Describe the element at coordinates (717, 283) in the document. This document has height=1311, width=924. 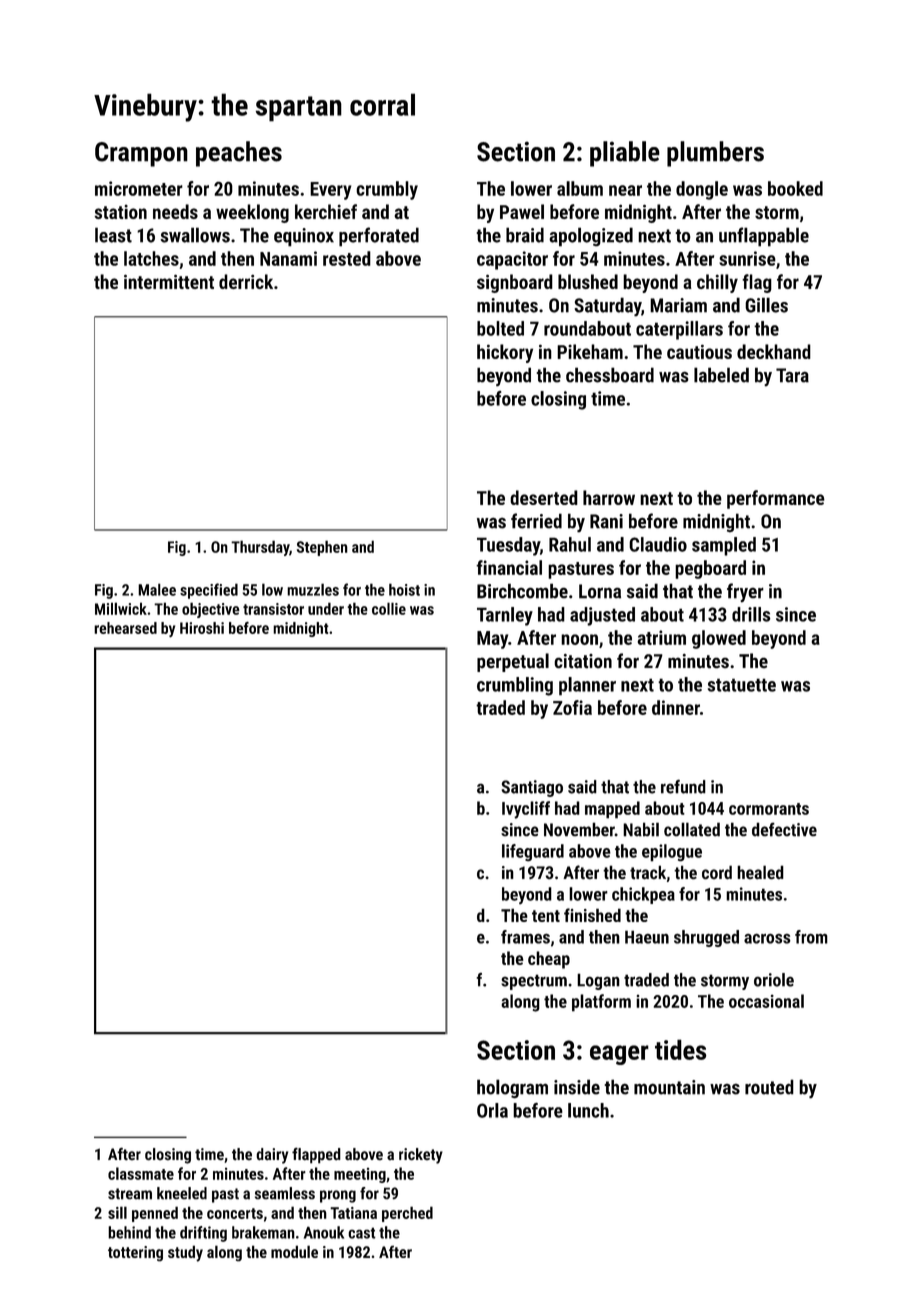
I see `chilly` at that location.
